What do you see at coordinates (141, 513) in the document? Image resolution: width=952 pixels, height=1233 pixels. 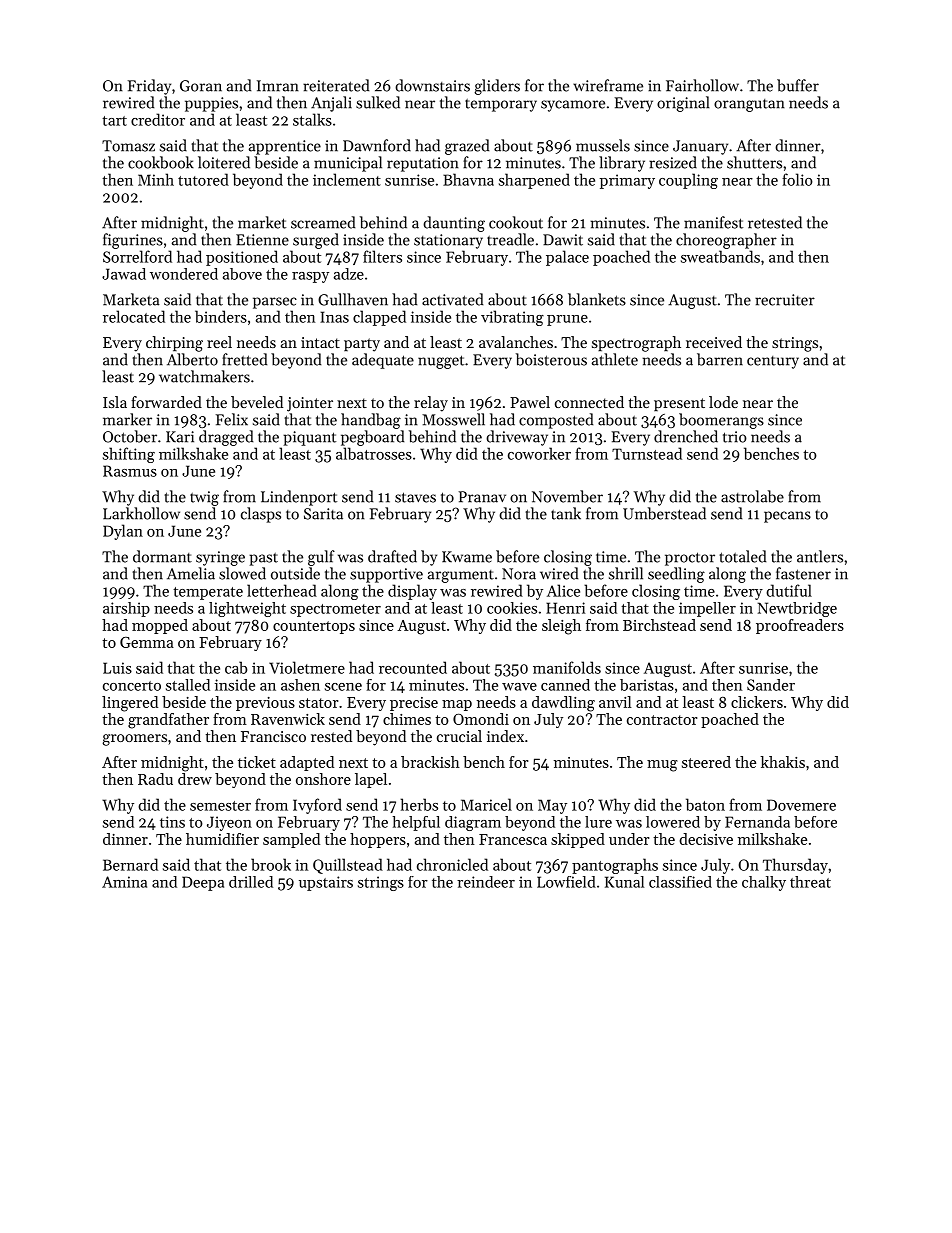 I see `Larkhollow` at bounding box center [141, 513].
